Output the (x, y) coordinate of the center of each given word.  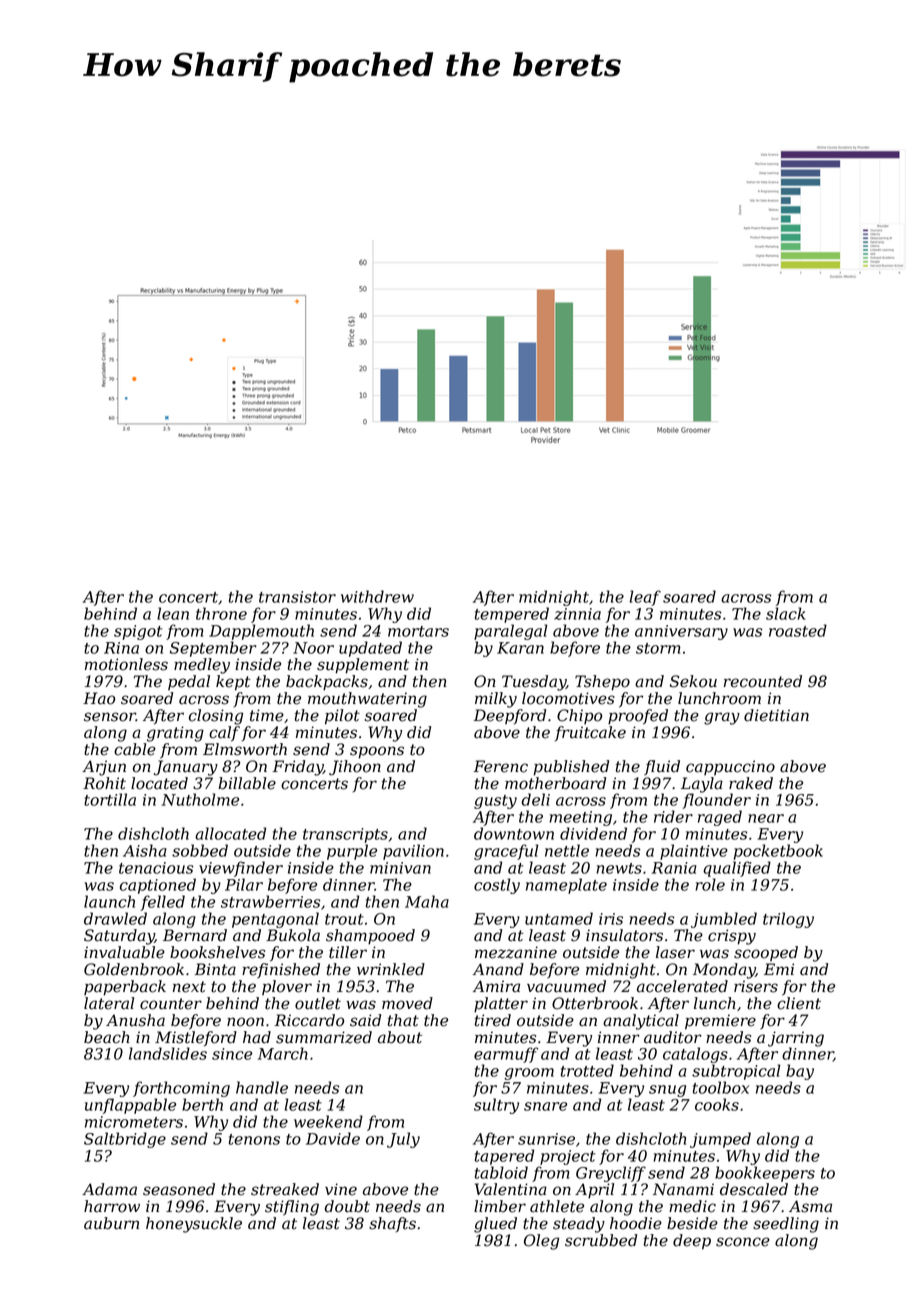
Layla (702, 785)
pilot (342, 717)
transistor (297, 597)
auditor (673, 1037)
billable (247, 783)
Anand (498, 969)
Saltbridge (125, 1140)
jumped (720, 1140)
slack (785, 613)
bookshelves (217, 952)
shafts (392, 1224)
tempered (512, 615)
